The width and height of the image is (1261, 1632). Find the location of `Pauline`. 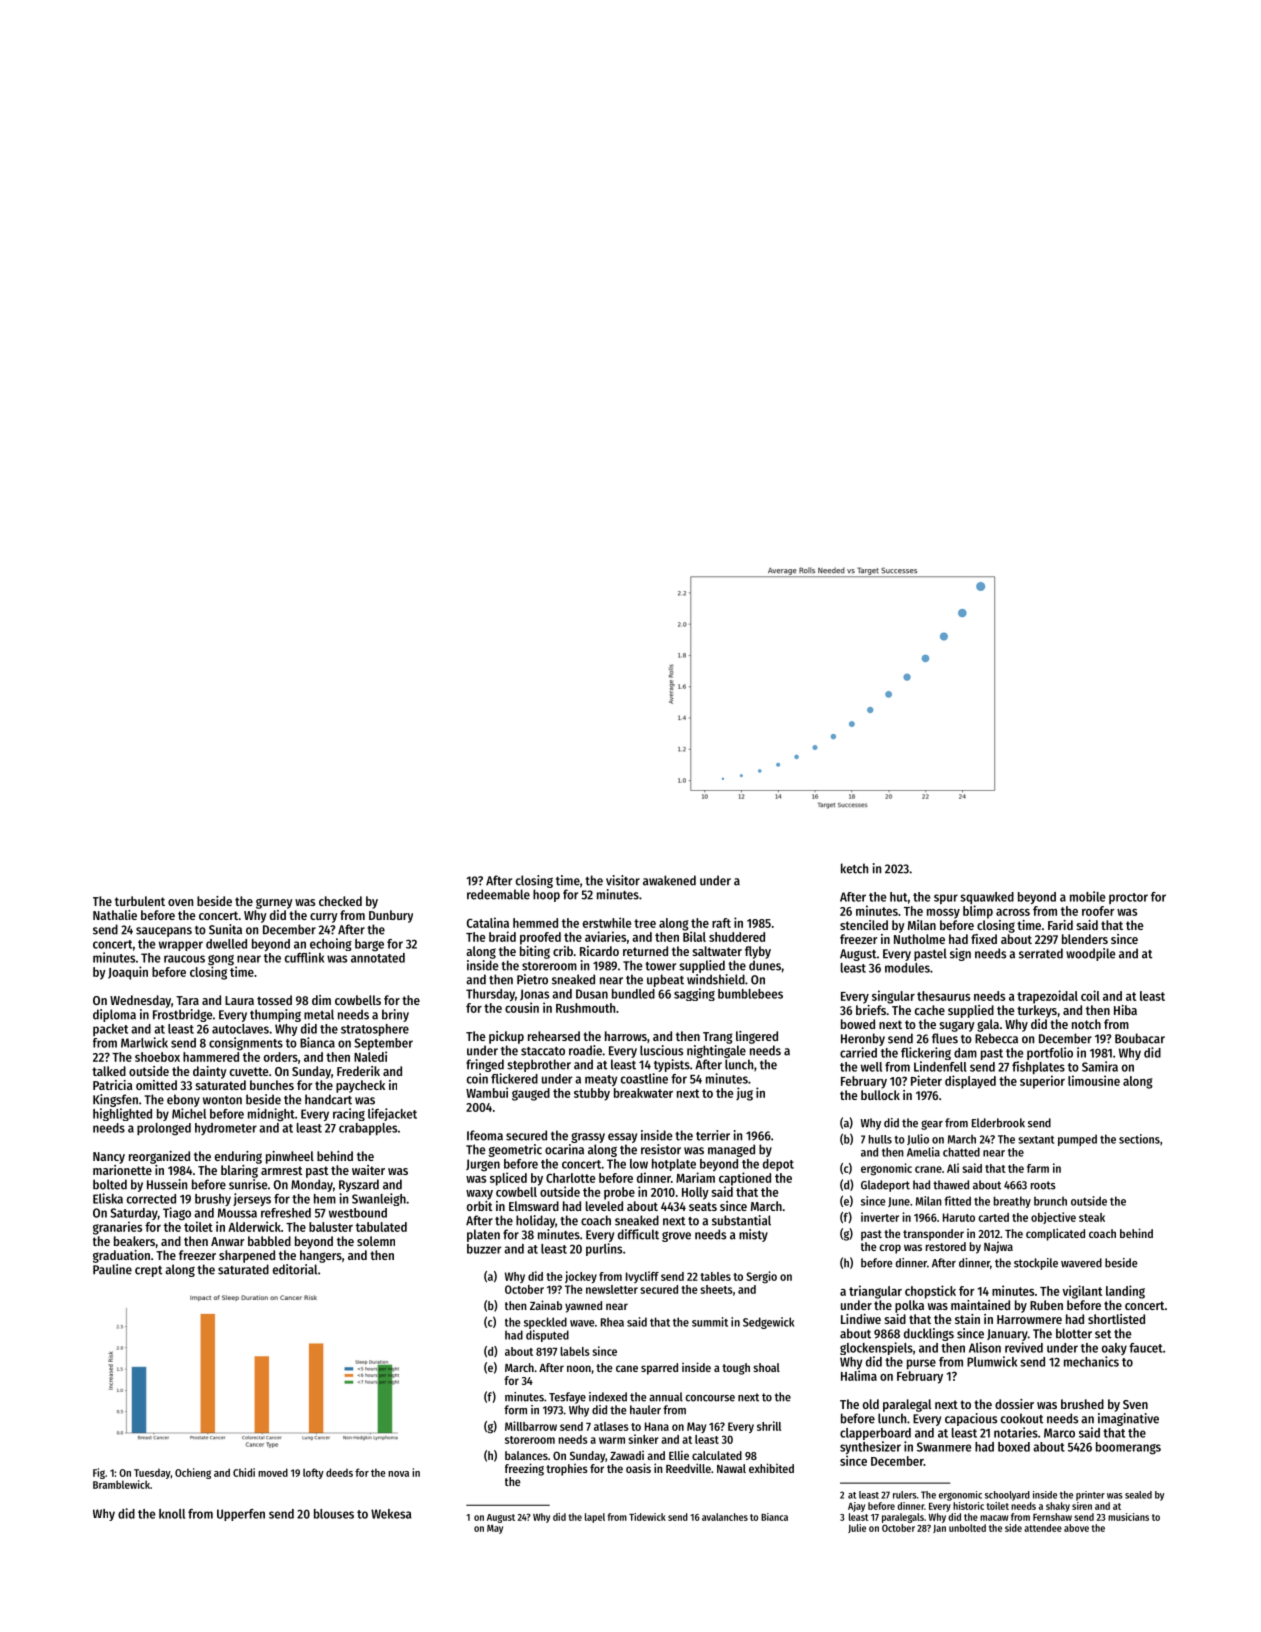

Pauline is located at coordinates (112, 1269).
